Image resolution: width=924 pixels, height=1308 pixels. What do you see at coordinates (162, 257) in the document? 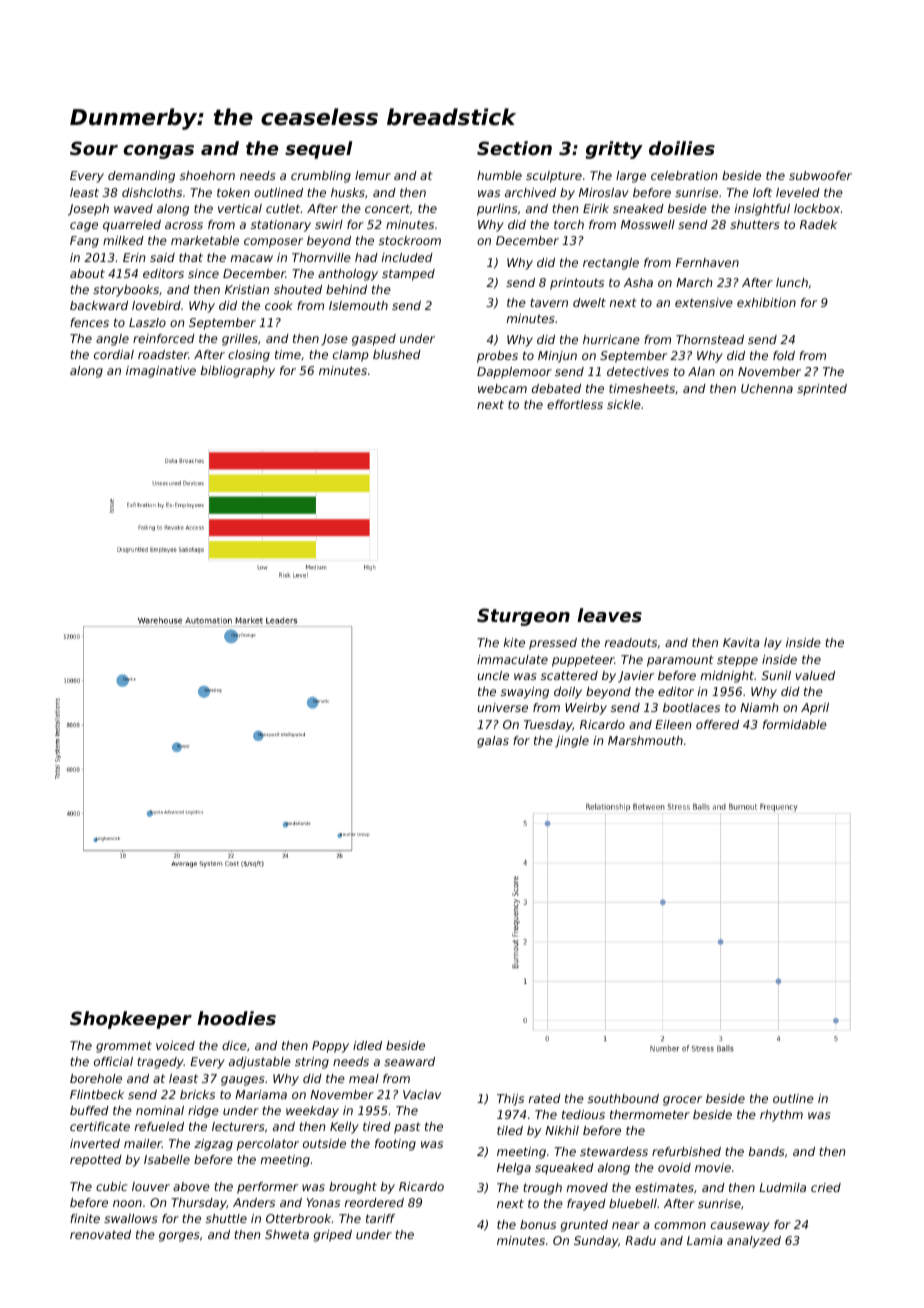
I see `said` at bounding box center [162, 257].
